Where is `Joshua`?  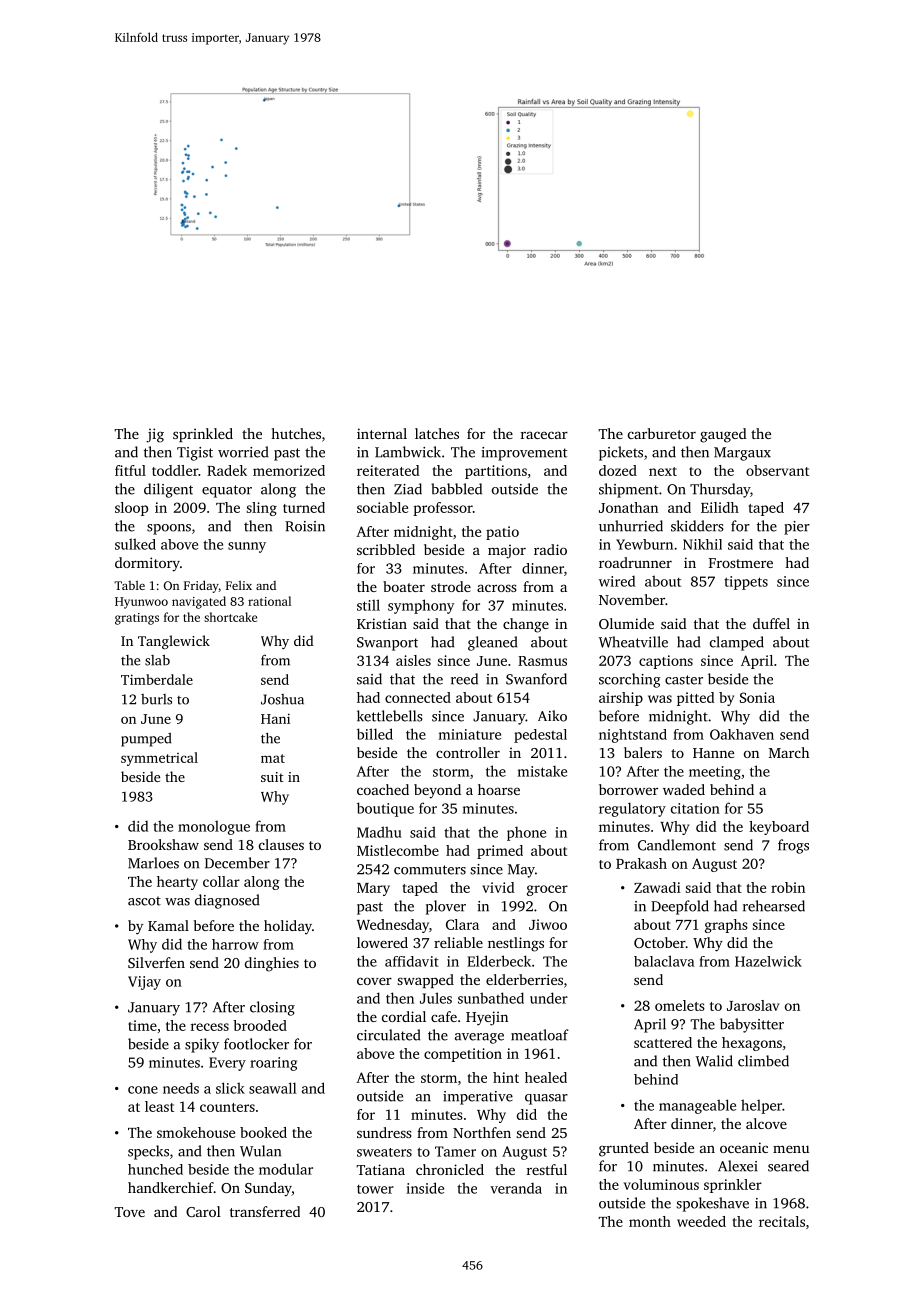
Joshua is located at coordinates (282, 699).
